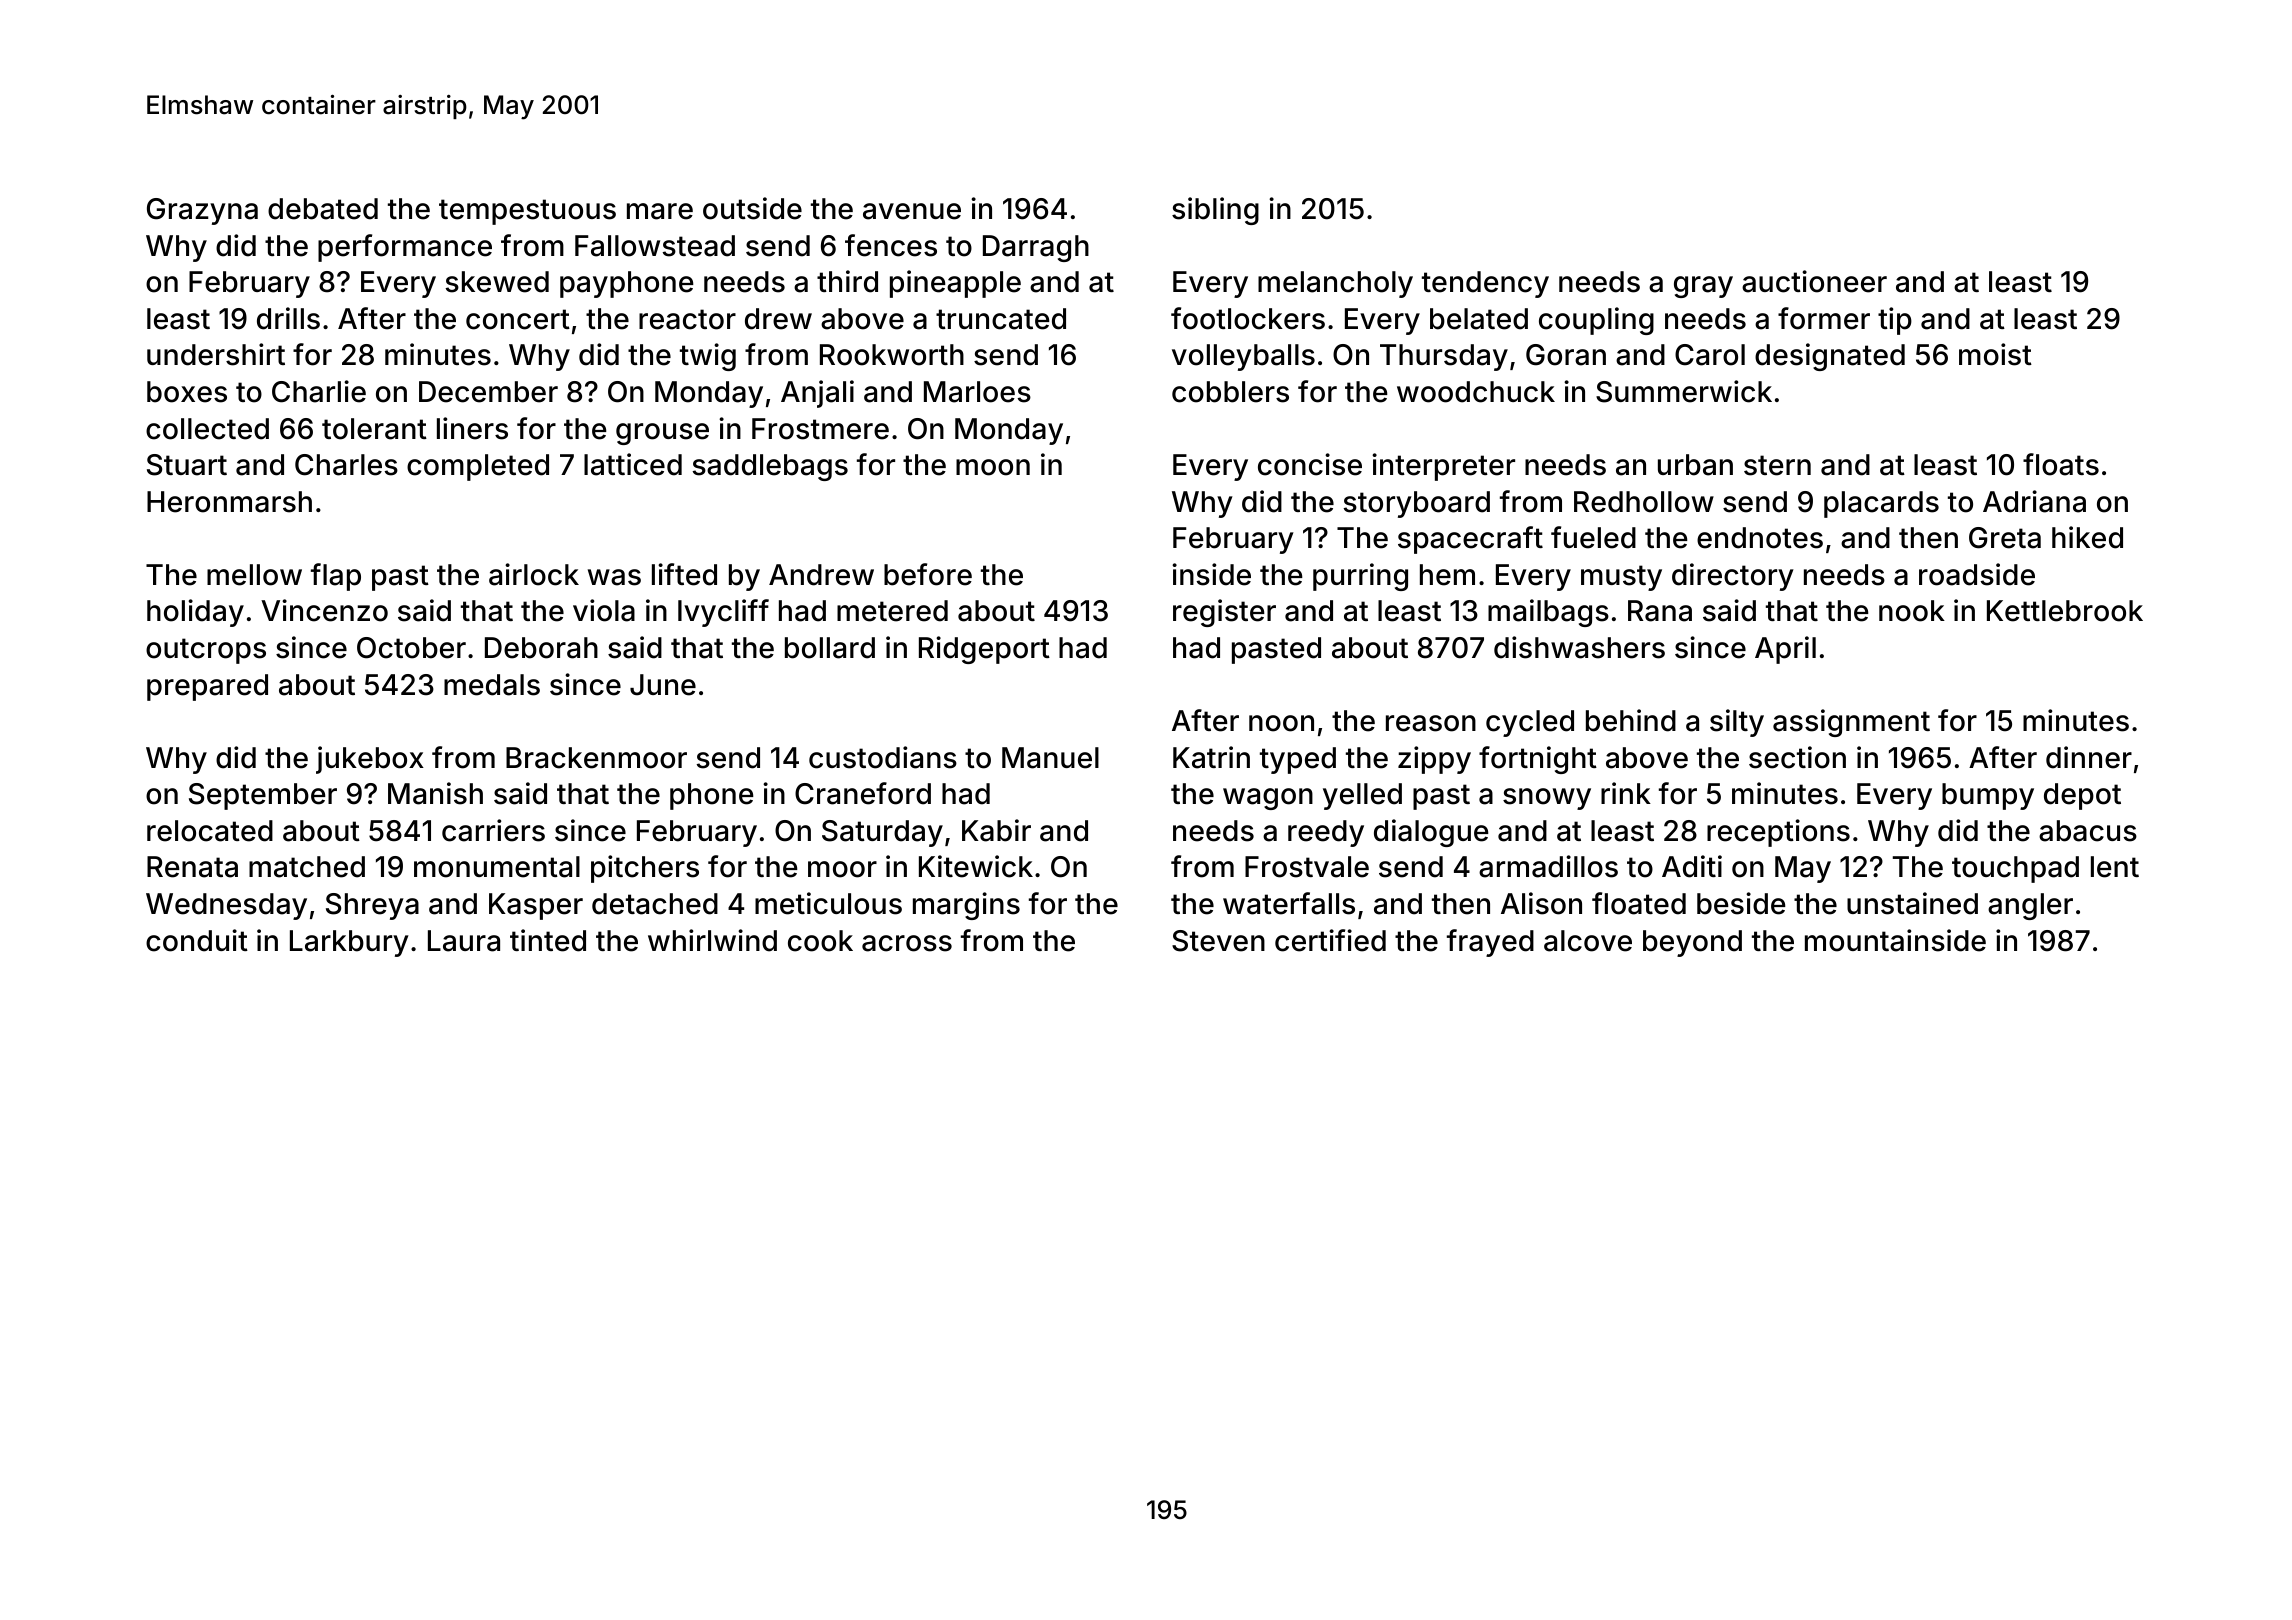 The width and height of the screenshot is (2292, 1620). What do you see at coordinates (1417, 504) in the screenshot?
I see `storyboard` at bounding box center [1417, 504].
